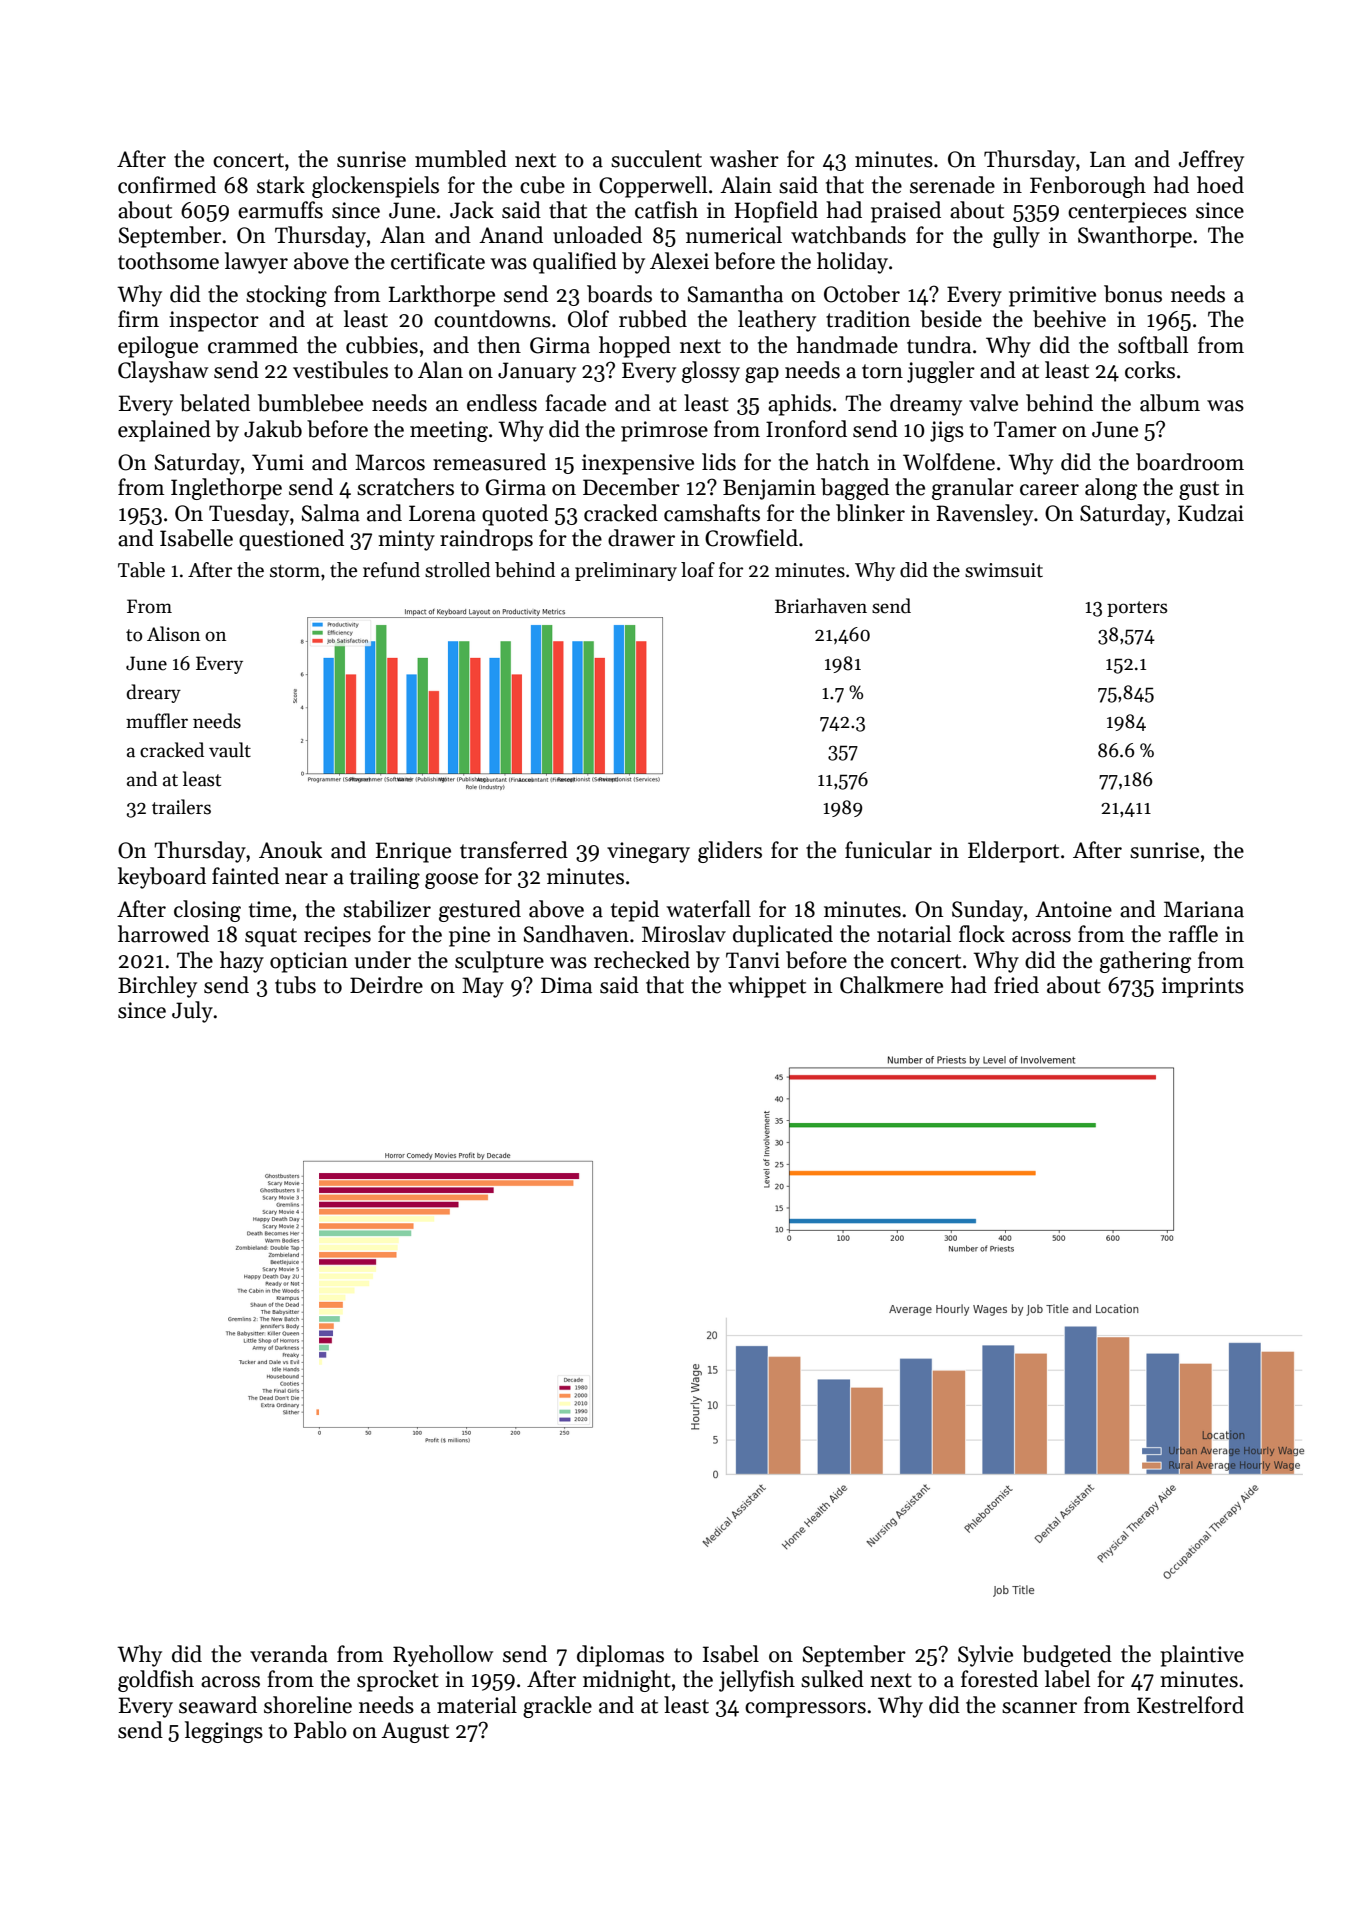 This screenshot has height=1926, width=1362. Describe the element at coordinates (173, 634) in the screenshot. I see `Alison` at that location.
